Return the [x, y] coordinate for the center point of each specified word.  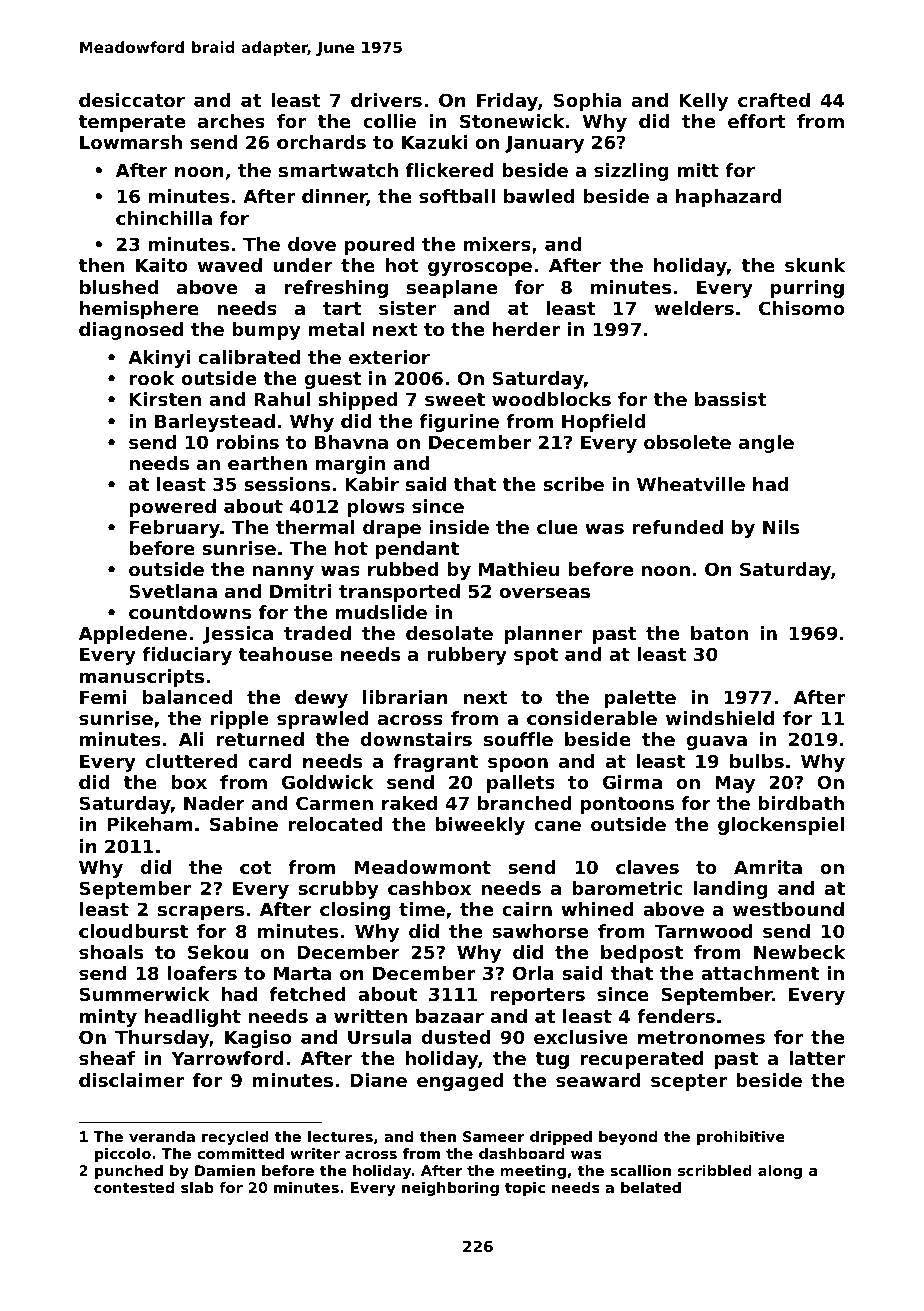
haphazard [729, 198]
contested [134, 1187]
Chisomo [802, 308]
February [175, 529]
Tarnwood [703, 931]
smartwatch [338, 170]
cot [255, 867]
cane [557, 826]
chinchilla [164, 218]
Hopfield [604, 423]
